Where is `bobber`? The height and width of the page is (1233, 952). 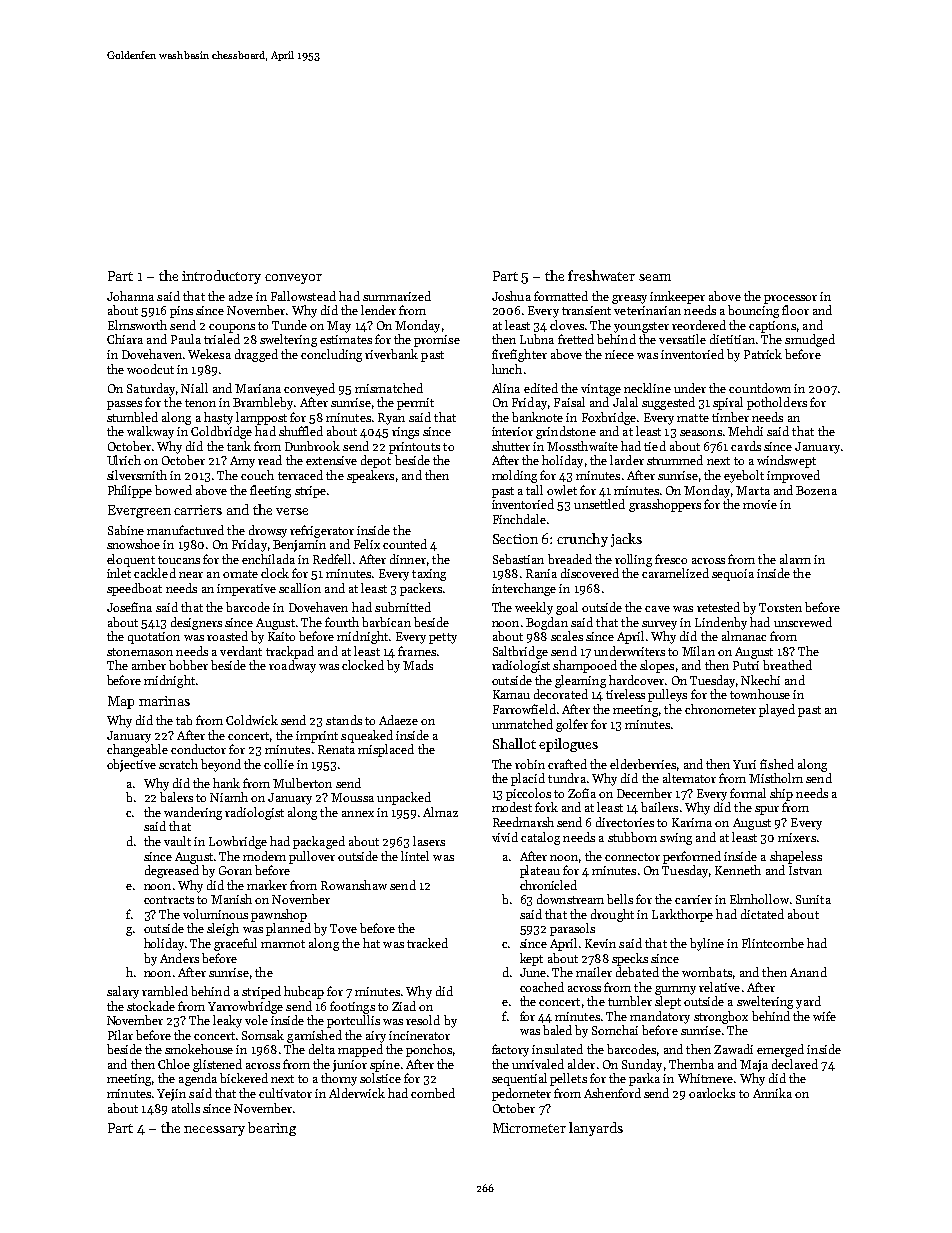 bobber is located at coordinates (188, 665).
